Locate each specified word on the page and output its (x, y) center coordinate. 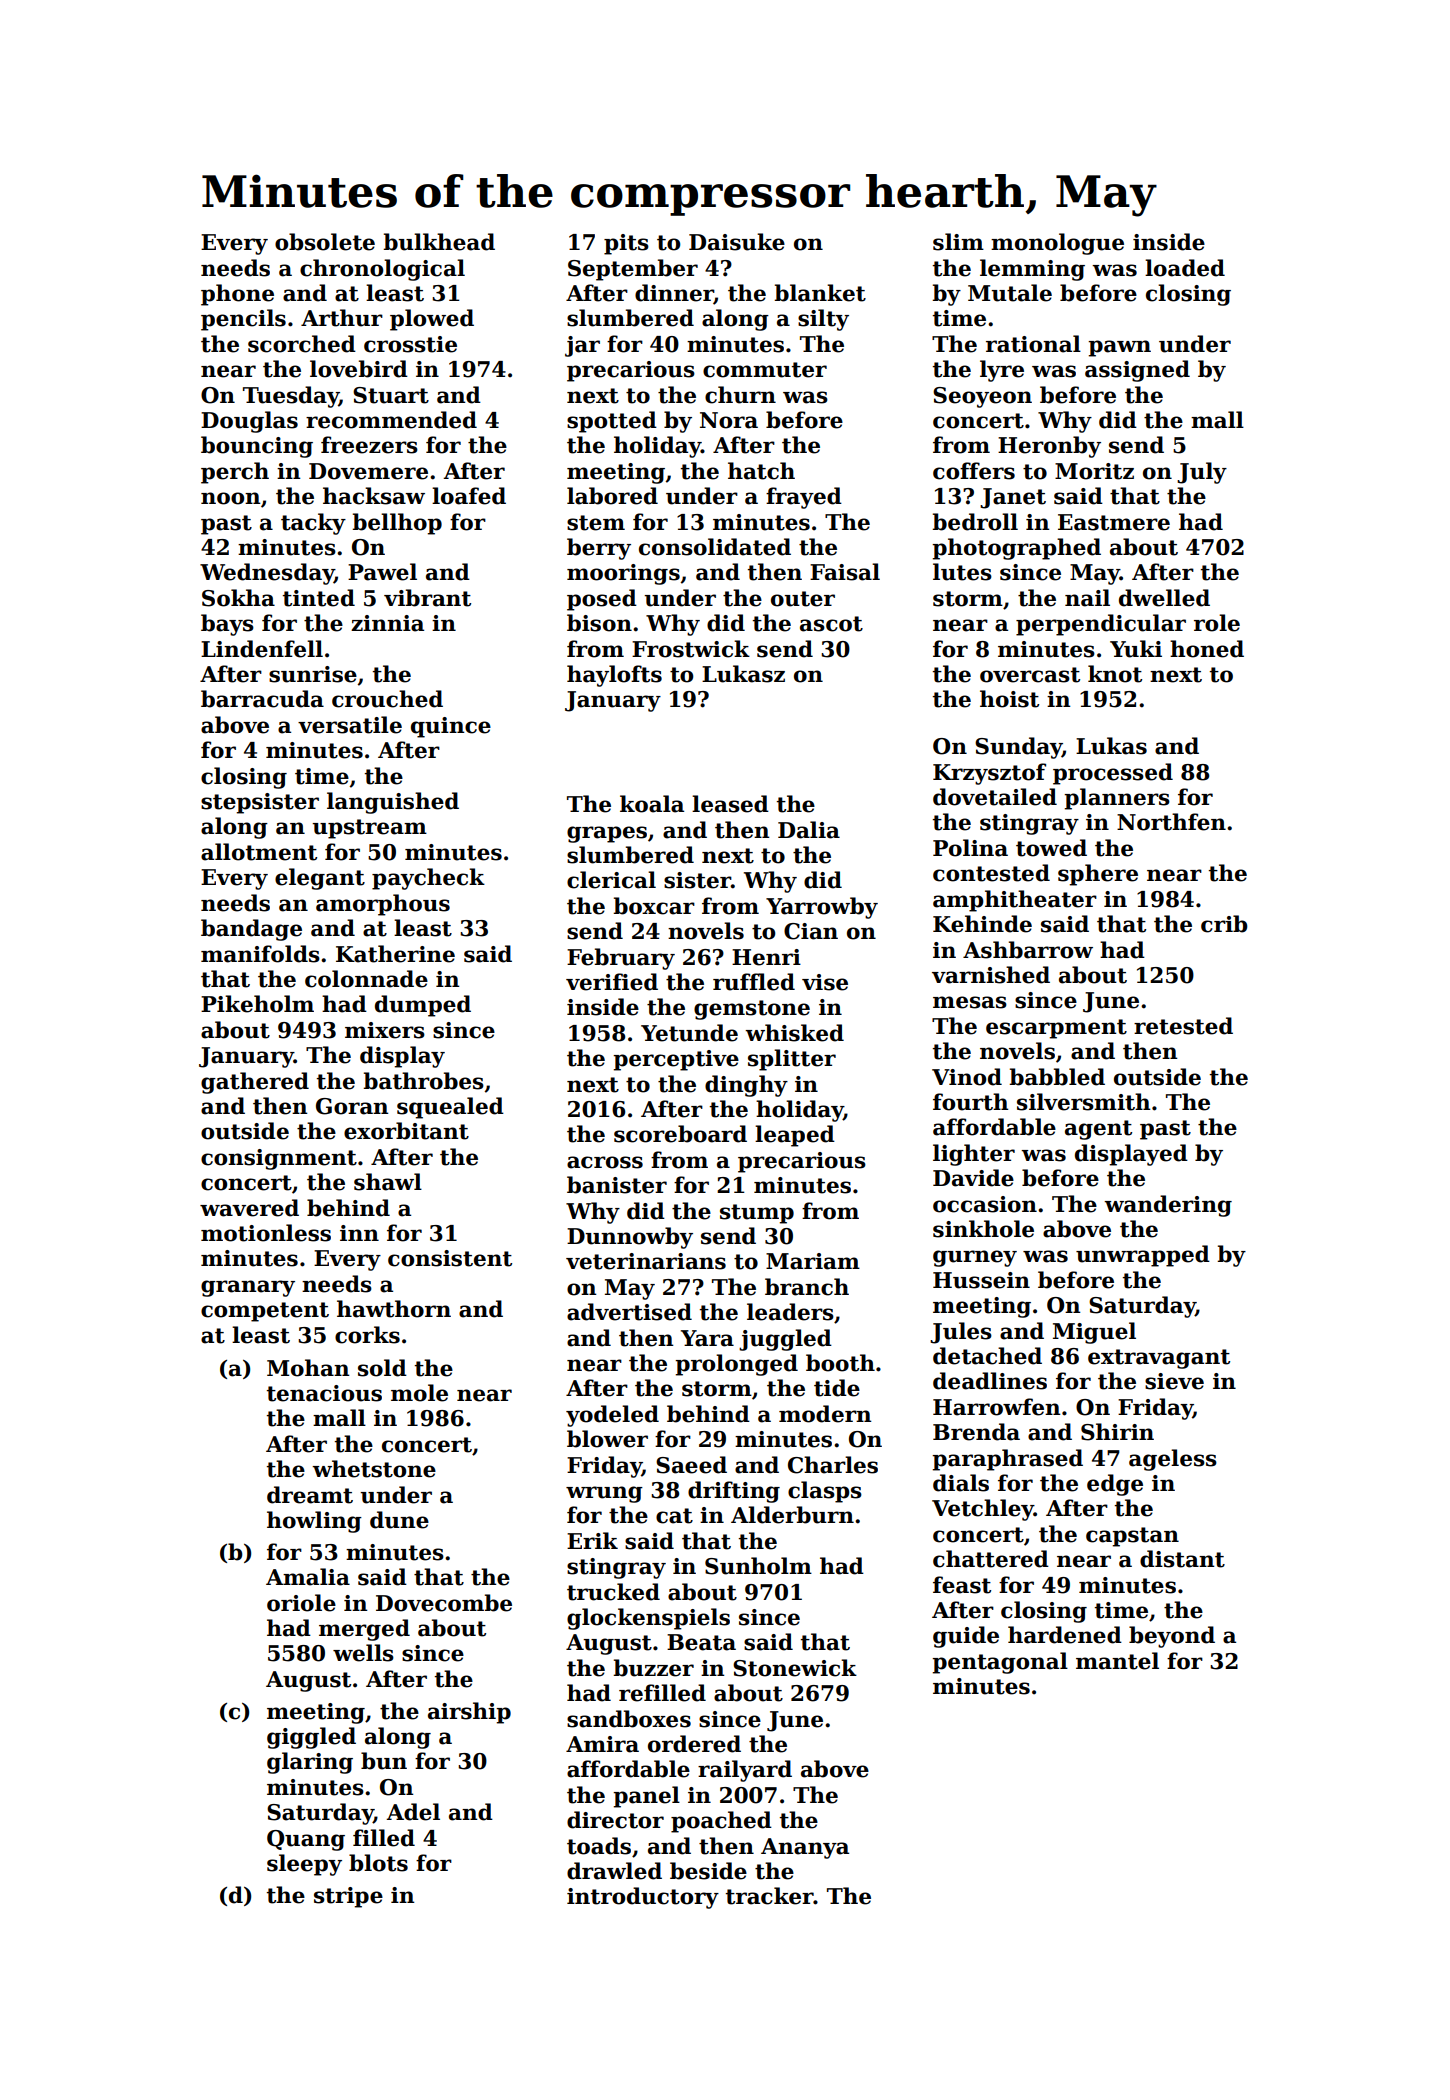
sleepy (304, 1865)
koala (652, 804)
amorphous (383, 905)
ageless (1173, 1460)
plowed (432, 320)
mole (419, 1393)
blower (607, 1439)
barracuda (262, 699)
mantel (1117, 1661)
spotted (612, 422)
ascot (831, 624)
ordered (694, 1744)
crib (1224, 924)
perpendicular (1101, 625)
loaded (1185, 268)
